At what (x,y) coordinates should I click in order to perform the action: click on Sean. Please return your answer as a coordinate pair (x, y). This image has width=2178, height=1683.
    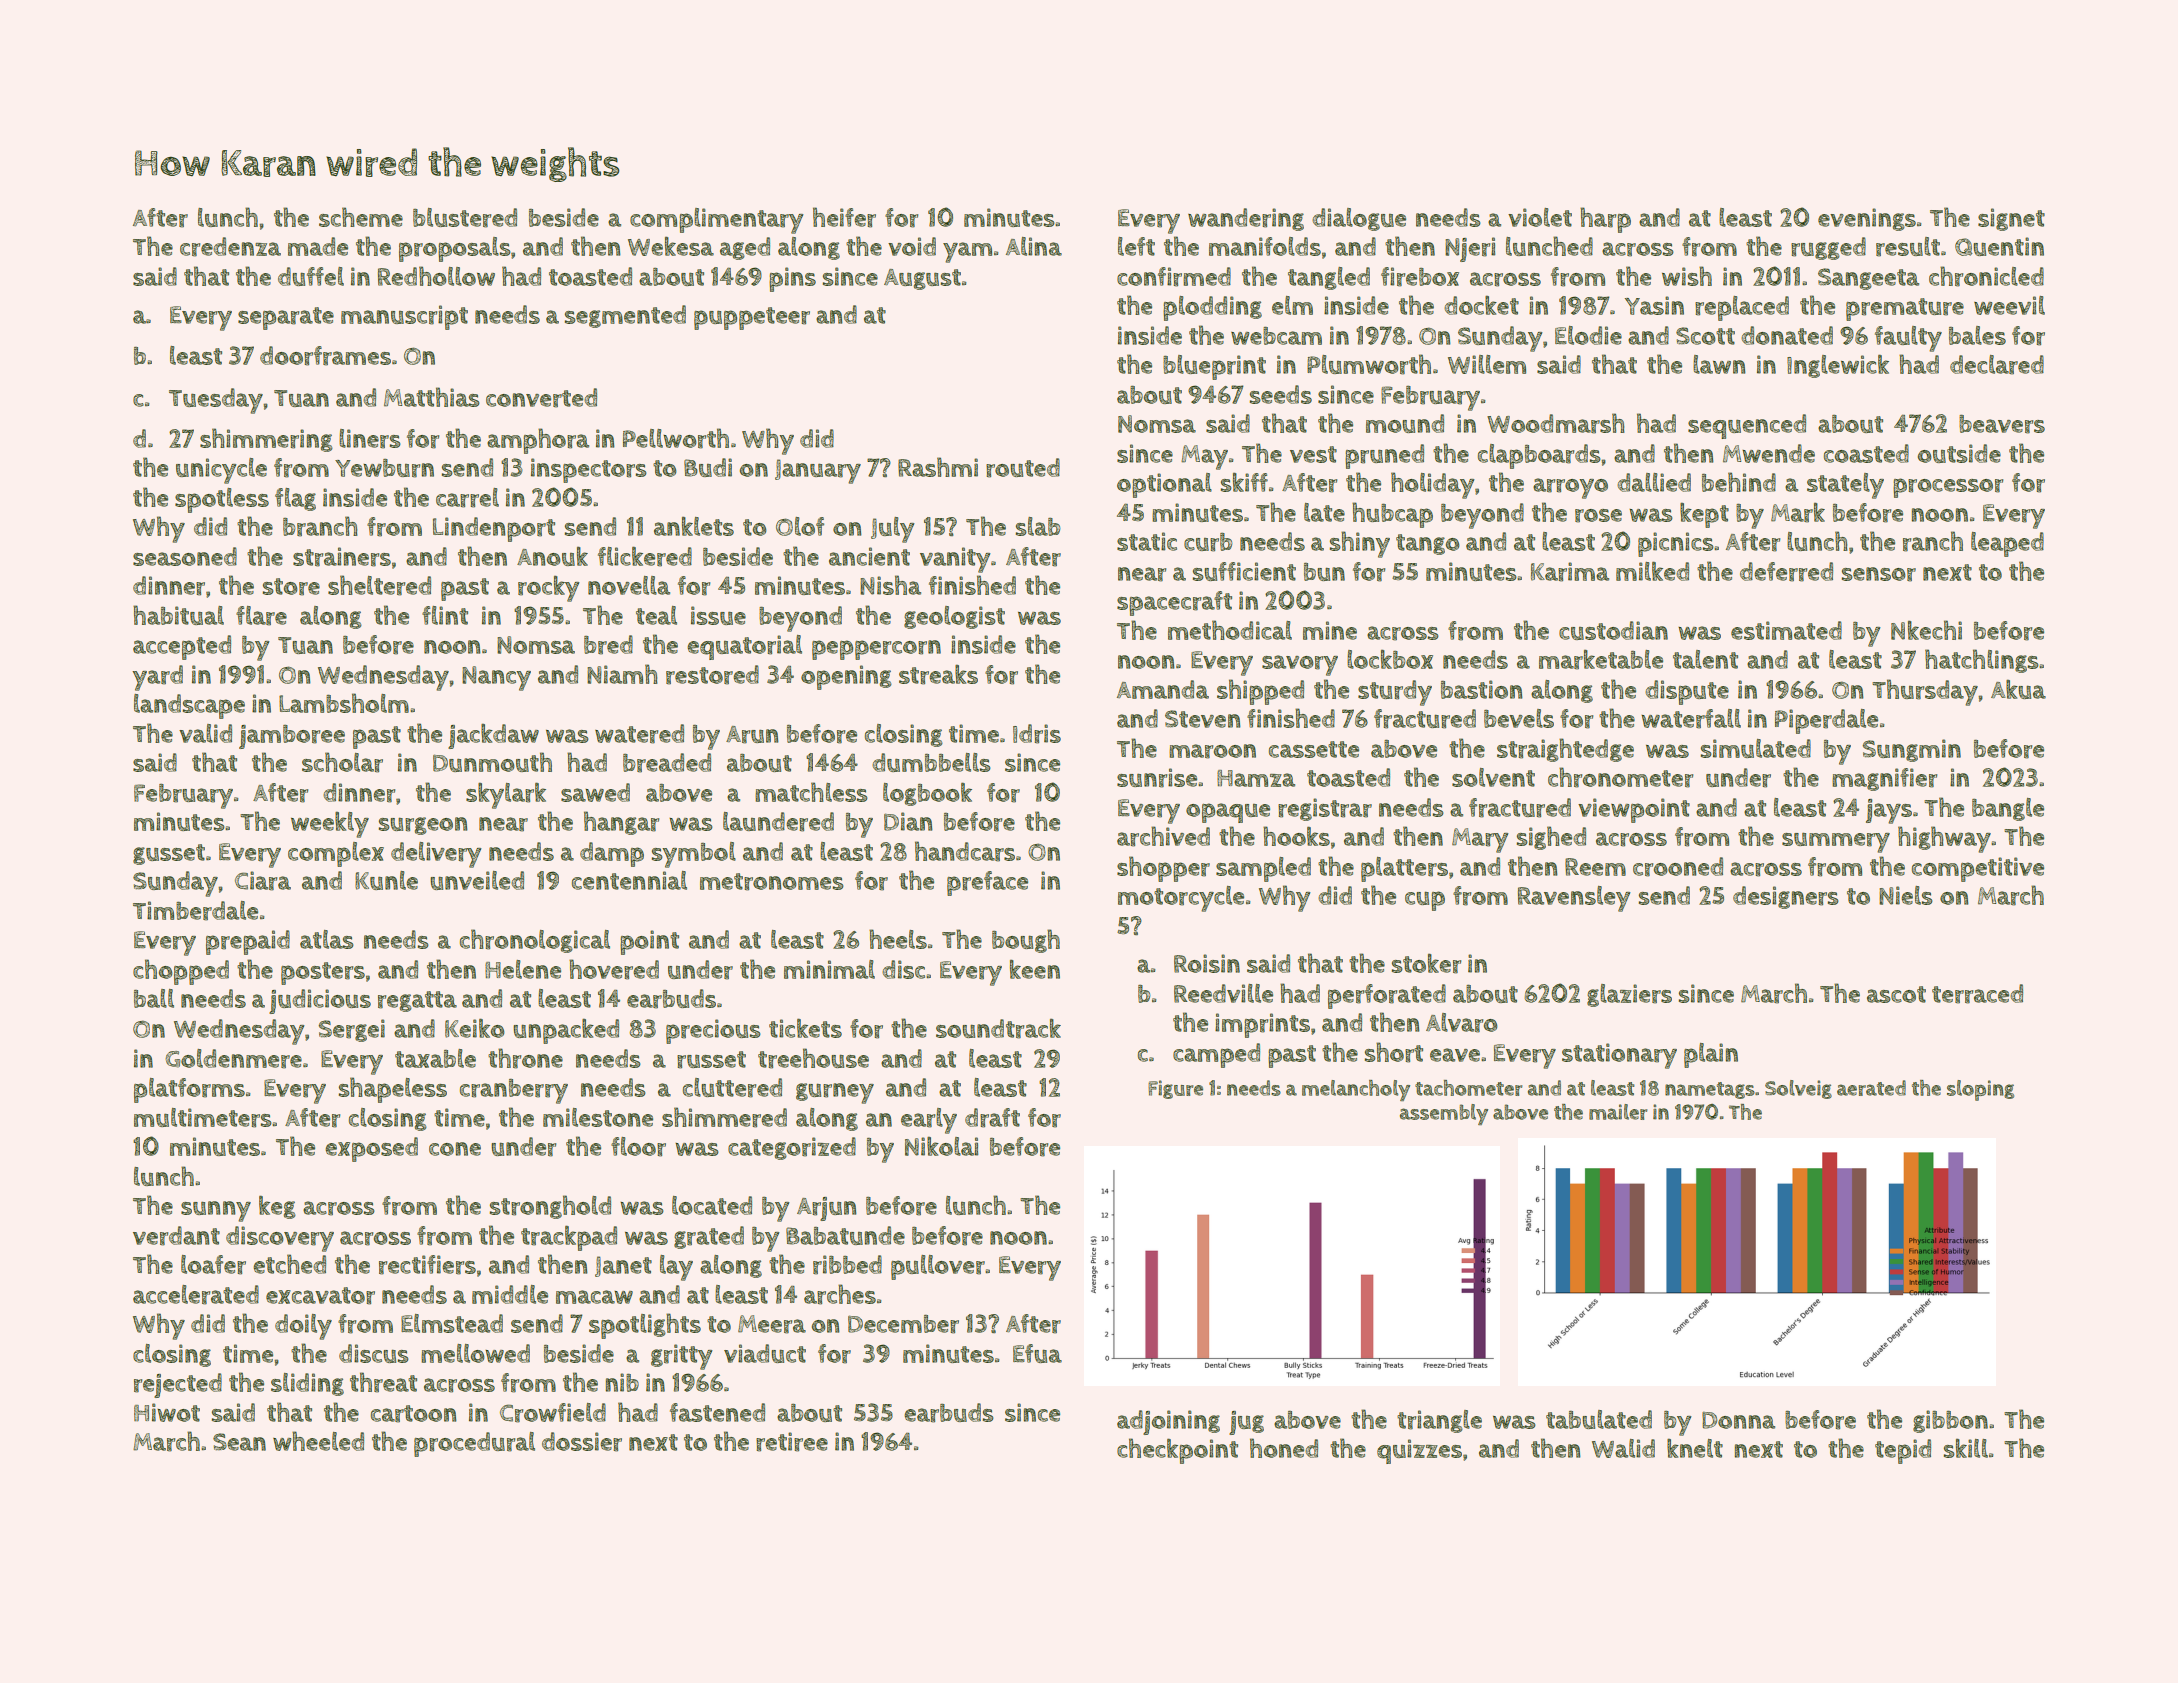
    Looking at the image, I should click on (239, 1442).
